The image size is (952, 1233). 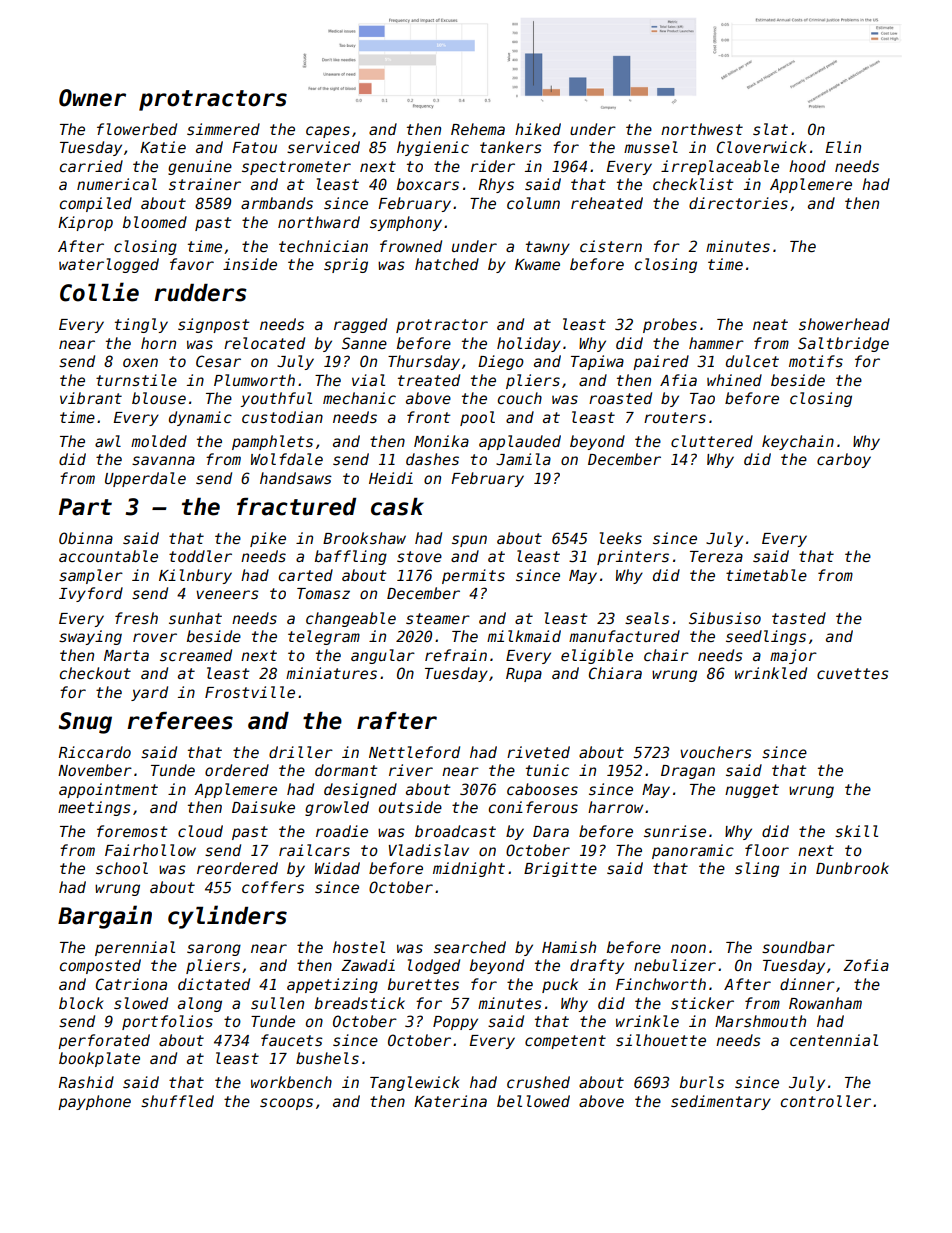 I want to click on keychain, so click(x=798, y=442).
